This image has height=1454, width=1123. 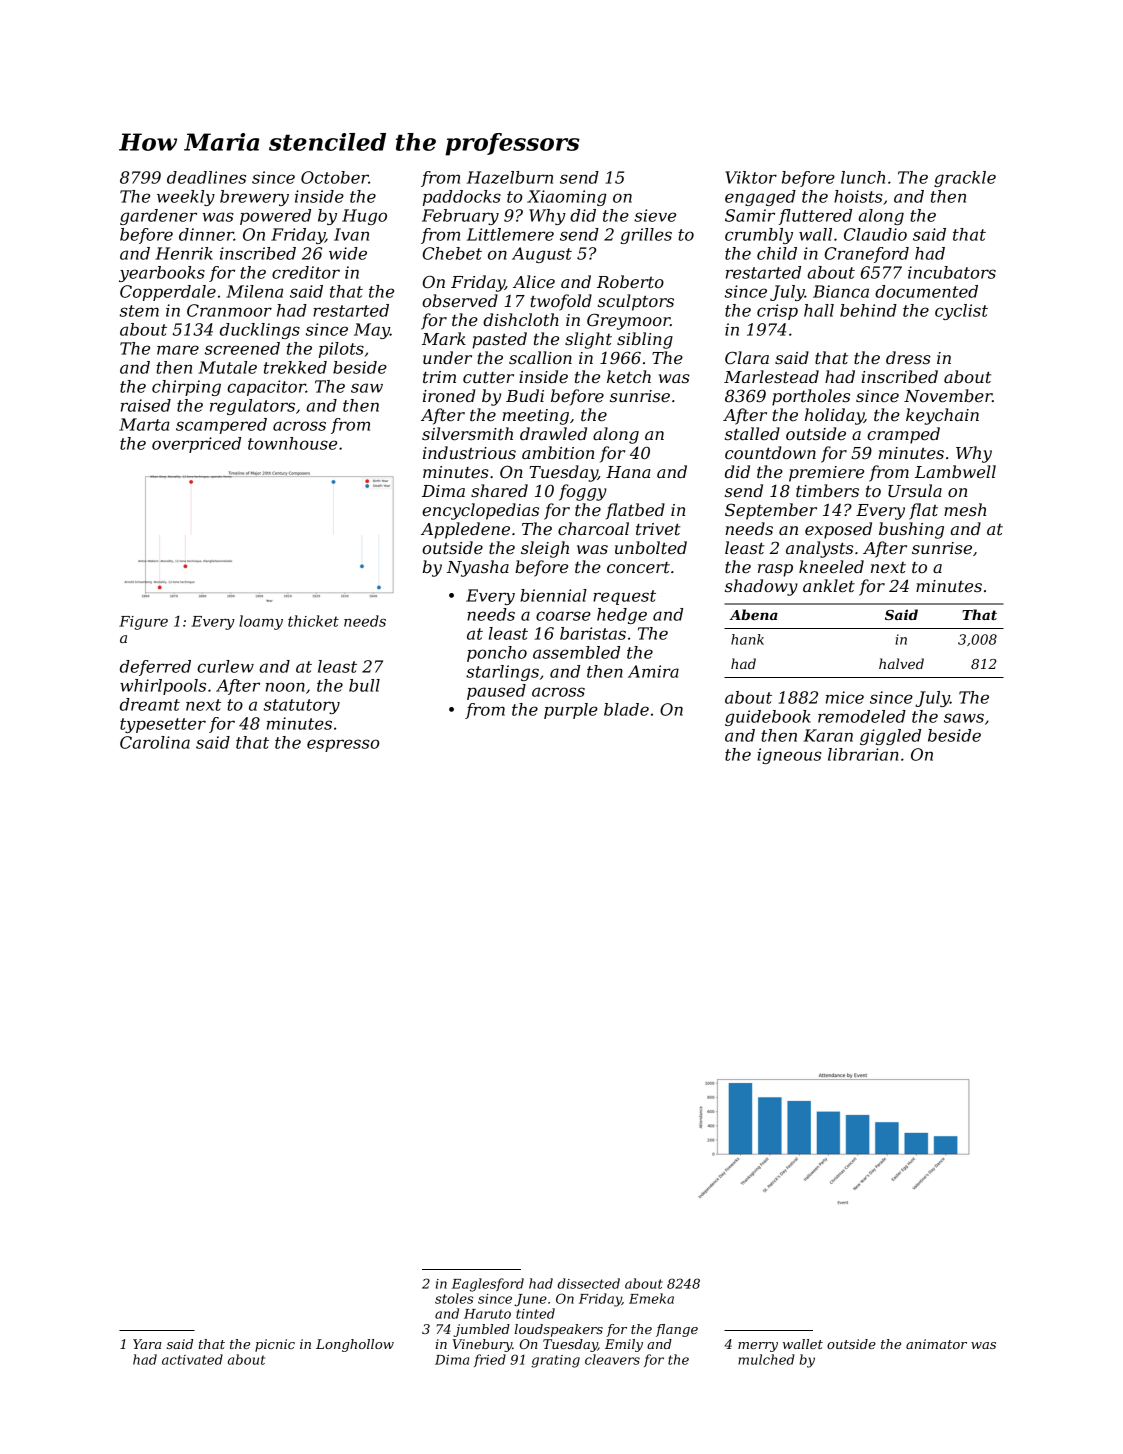 I want to click on paddocks, so click(x=462, y=198).
